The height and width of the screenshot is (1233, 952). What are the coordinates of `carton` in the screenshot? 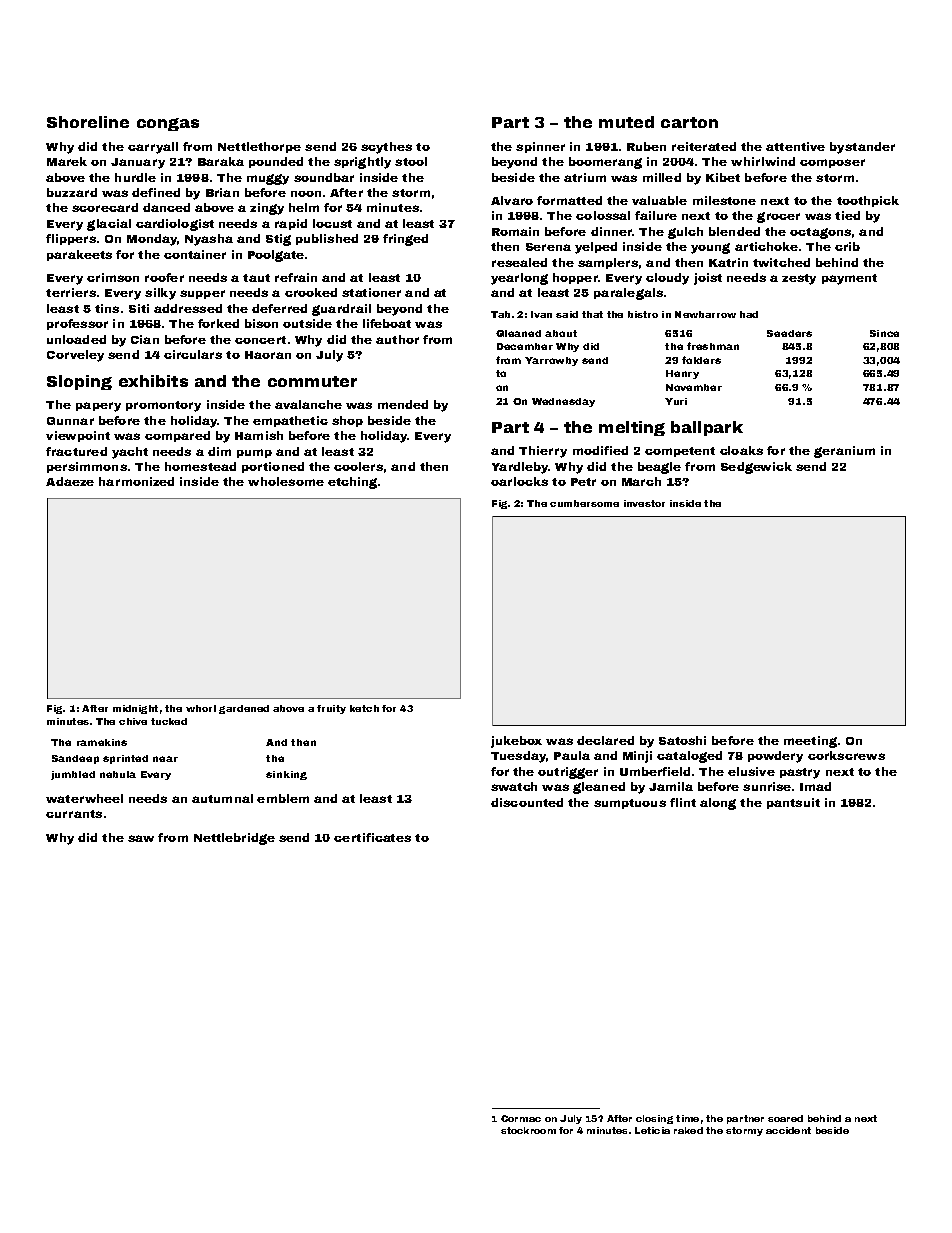 It's located at (689, 122).
